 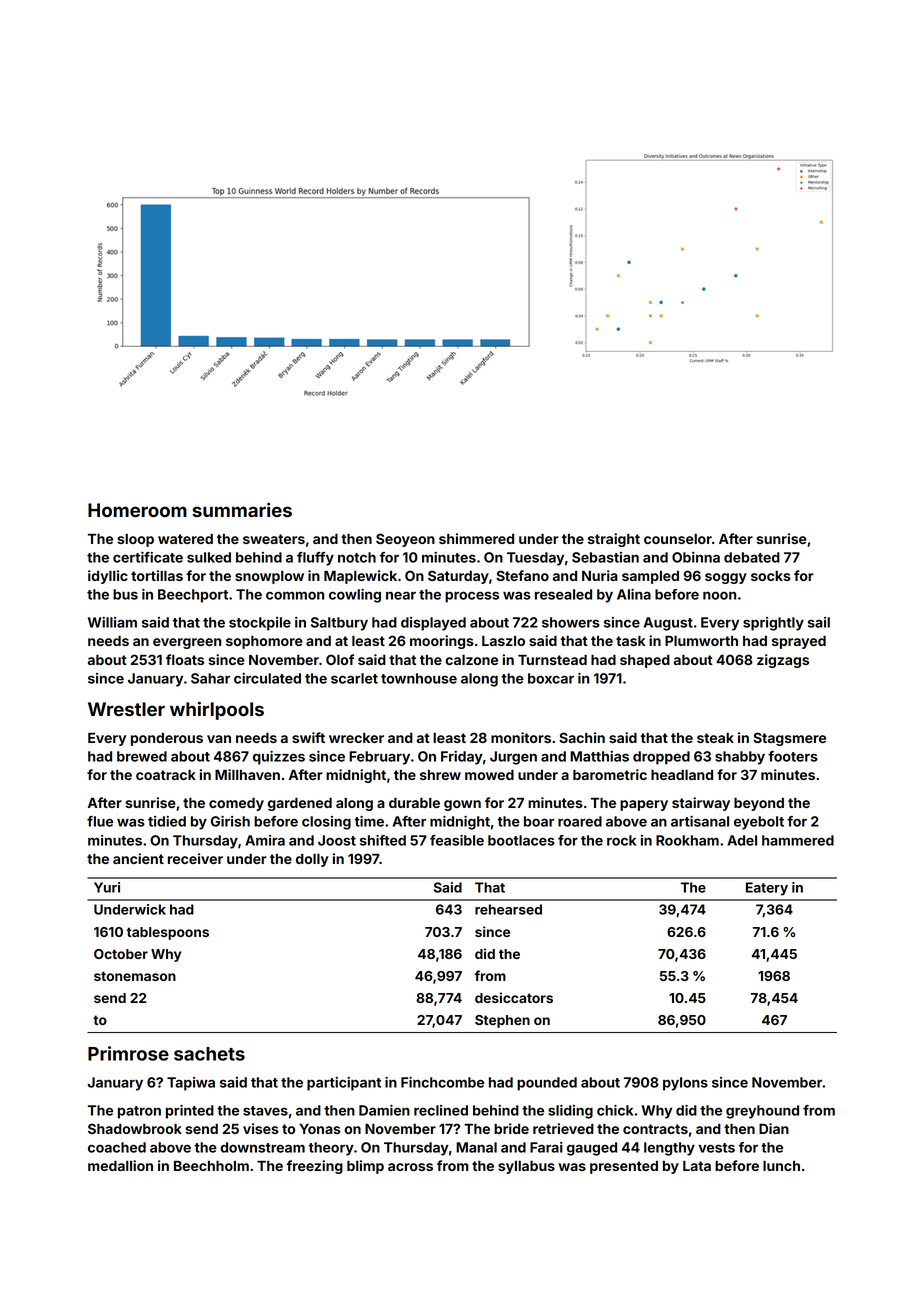 What do you see at coordinates (521, 737) in the screenshot?
I see `monitors` at bounding box center [521, 737].
